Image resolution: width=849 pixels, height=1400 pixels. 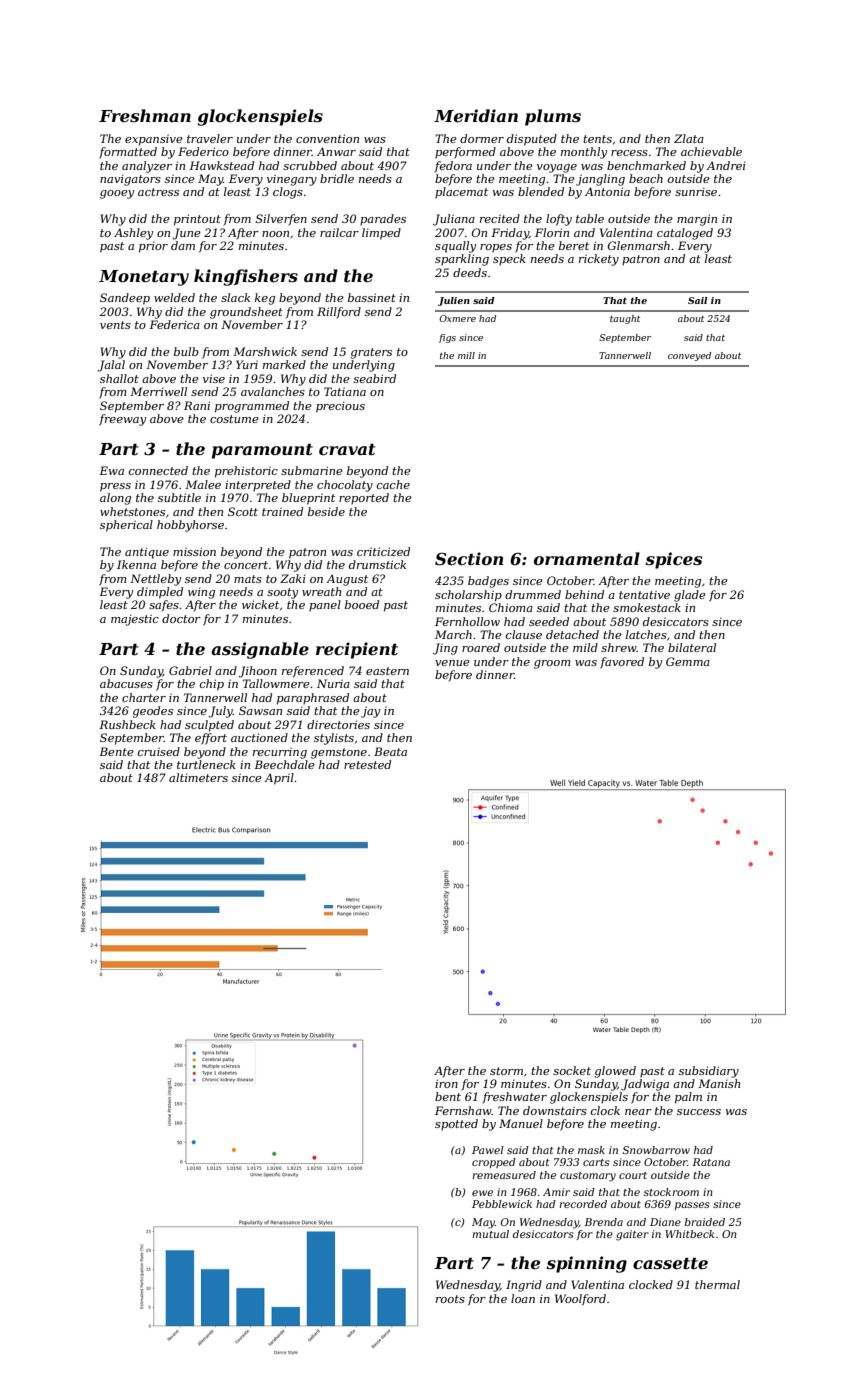 I want to click on Meridian, so click(x=476, y=115).
